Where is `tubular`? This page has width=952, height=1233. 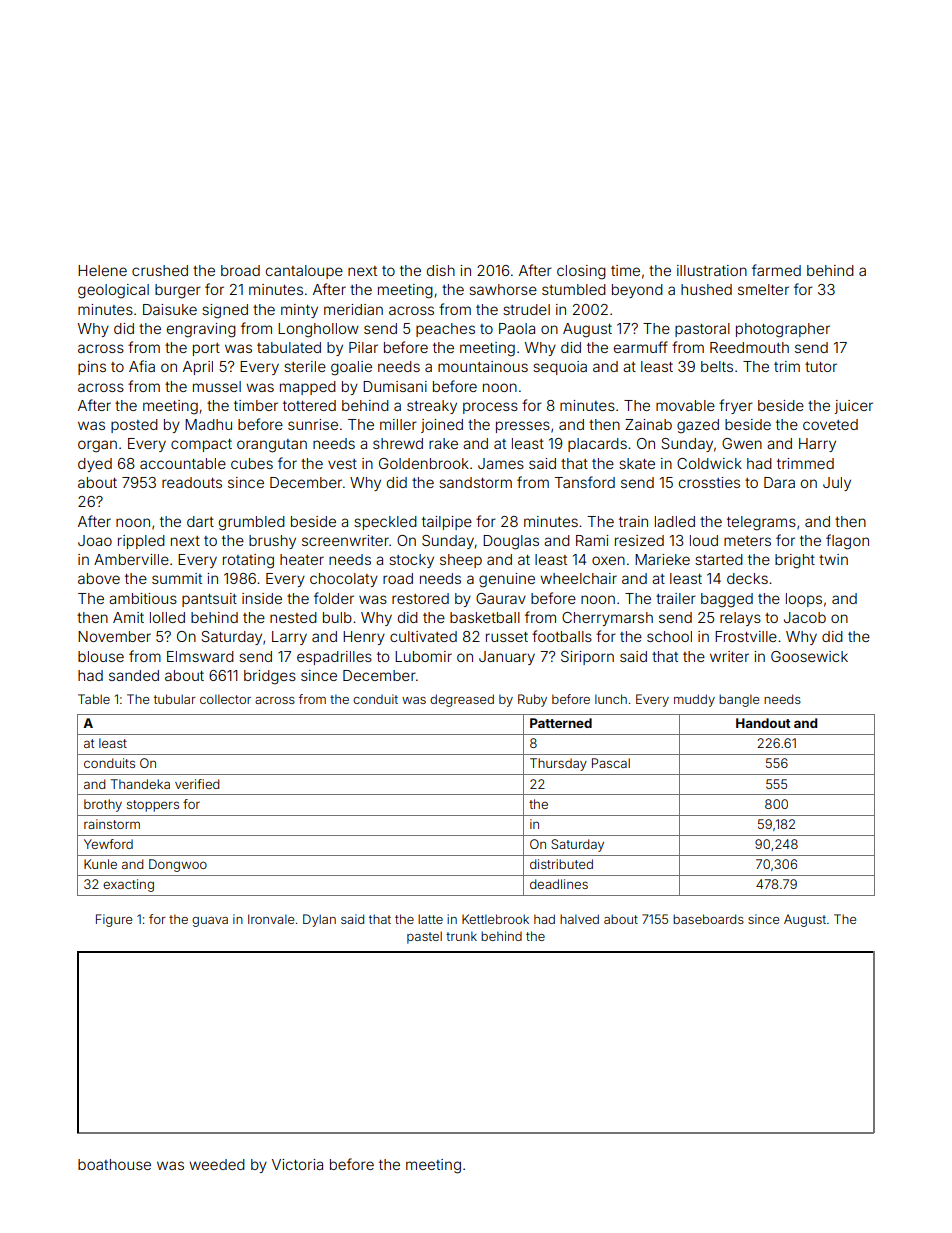 tubular is located at coordinates (175, 699).
